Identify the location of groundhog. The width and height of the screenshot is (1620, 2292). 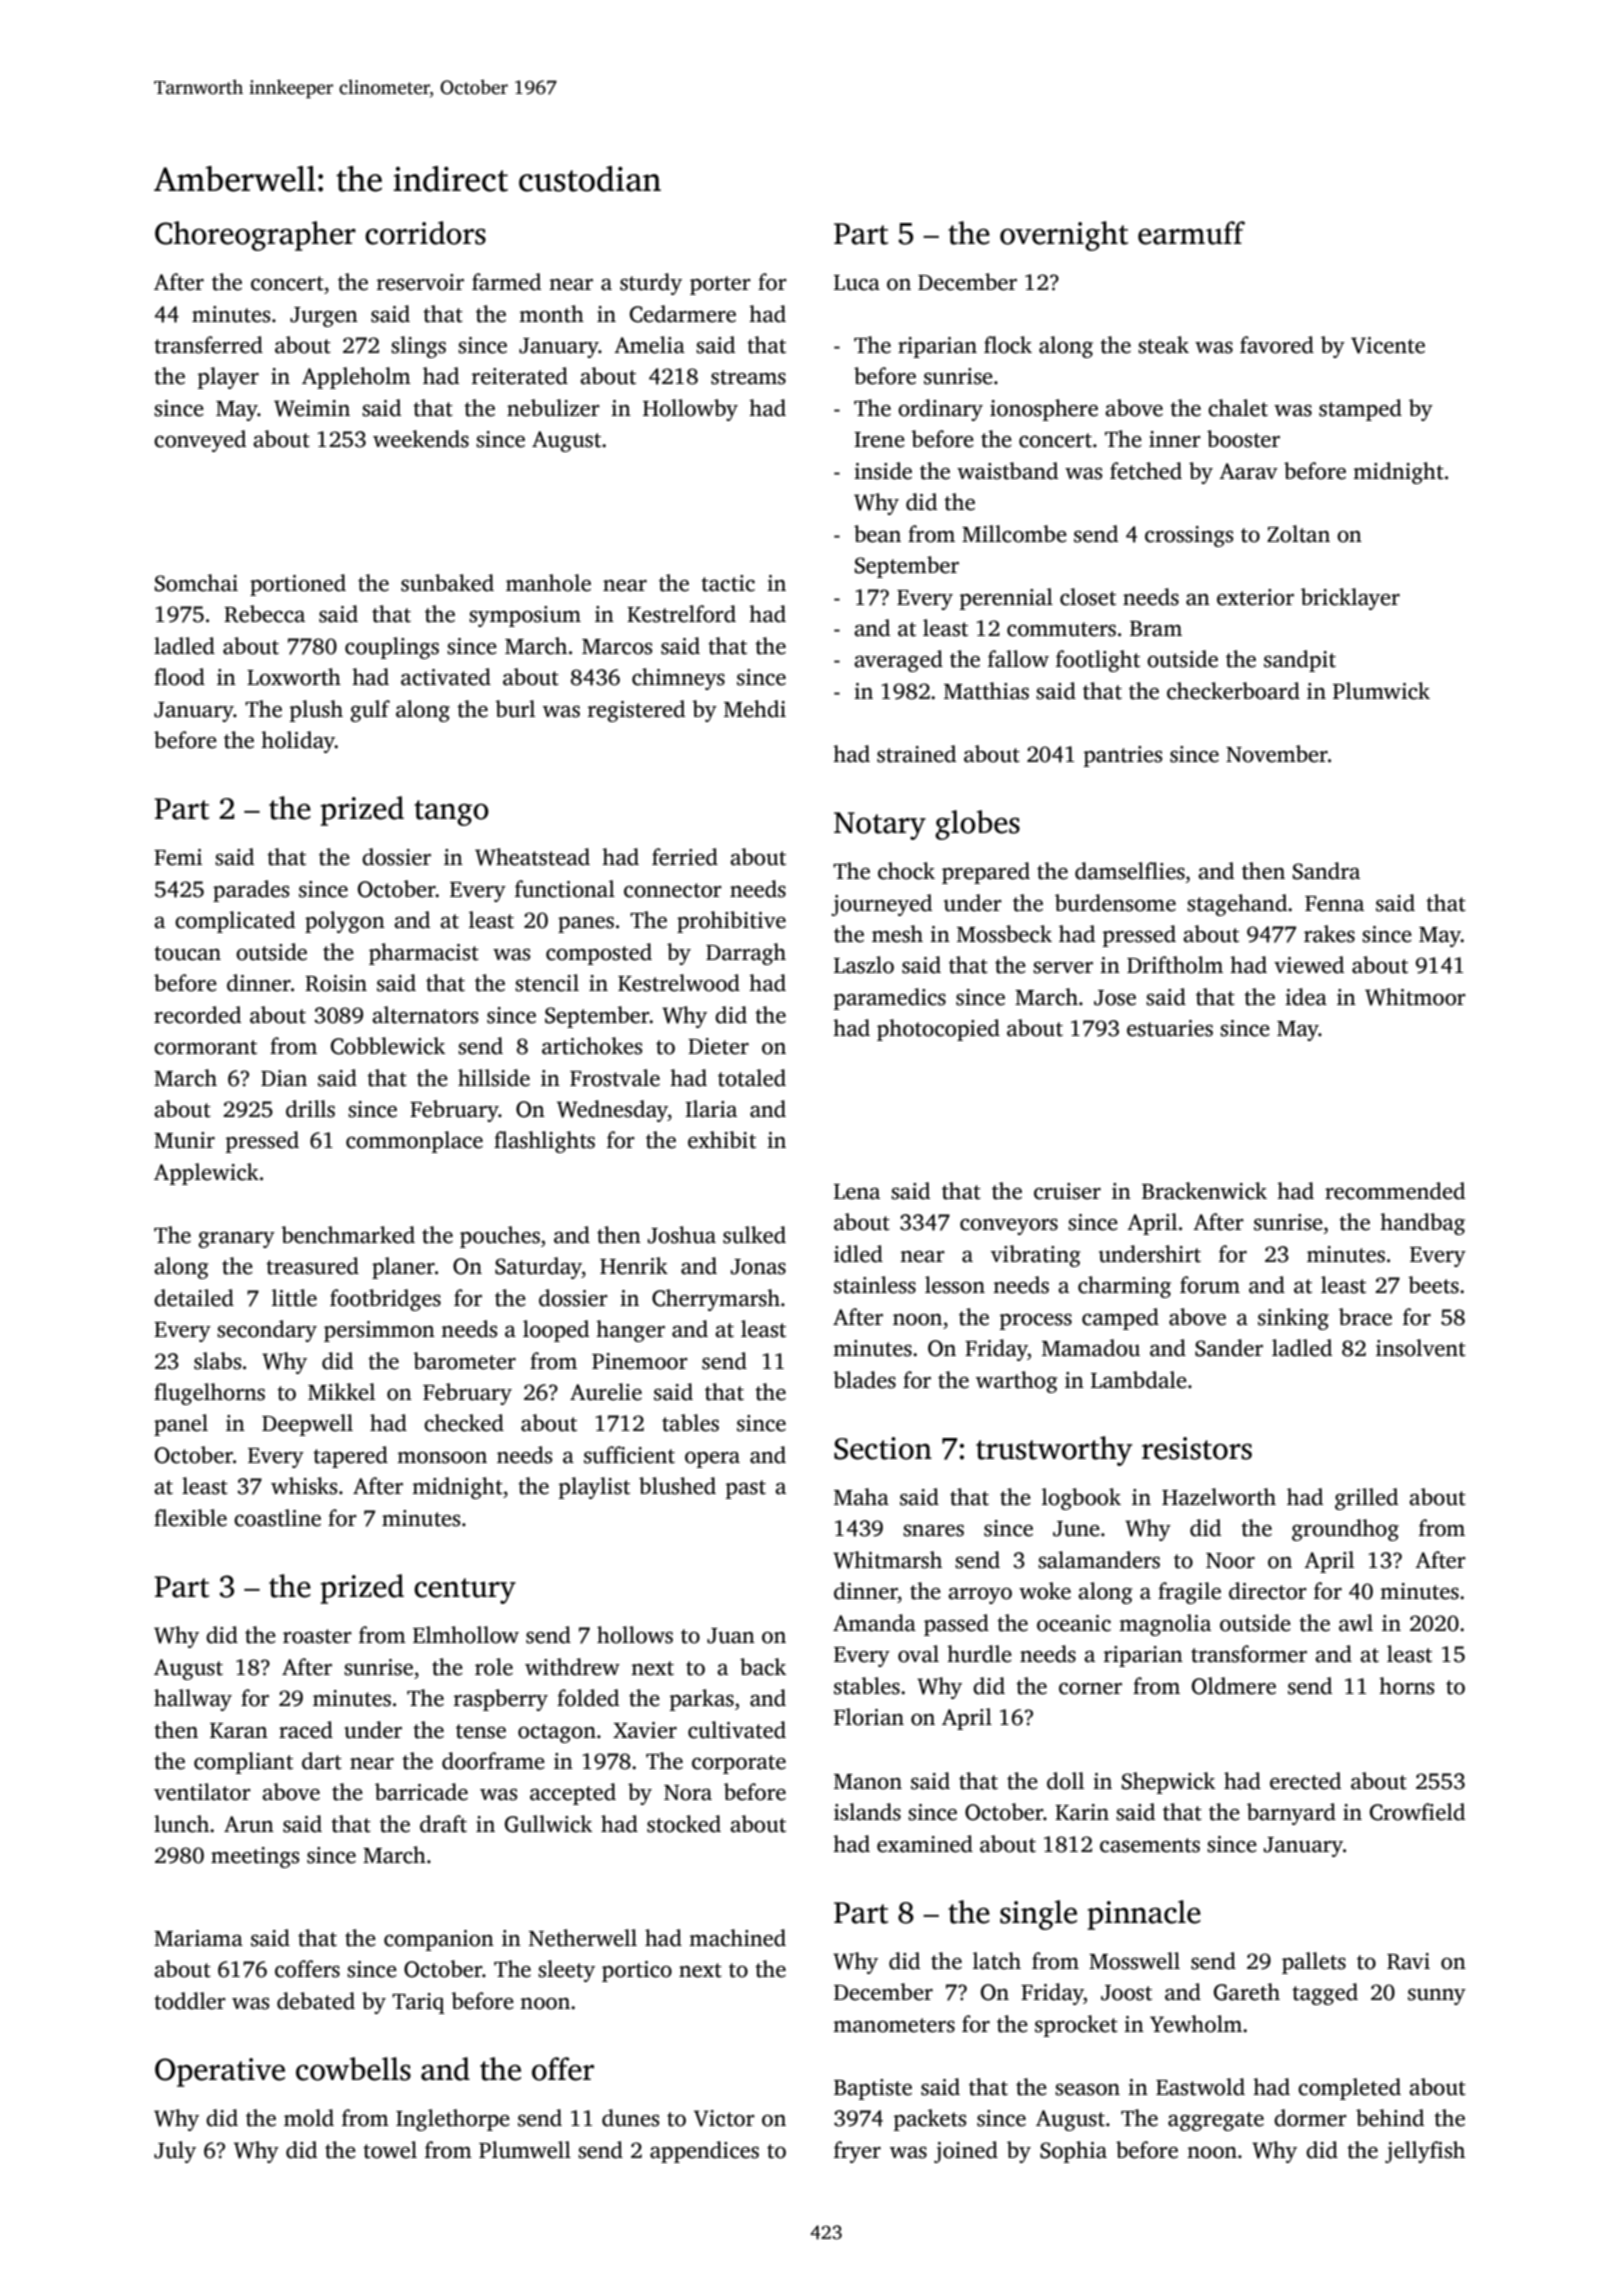
(1345, 1530).
